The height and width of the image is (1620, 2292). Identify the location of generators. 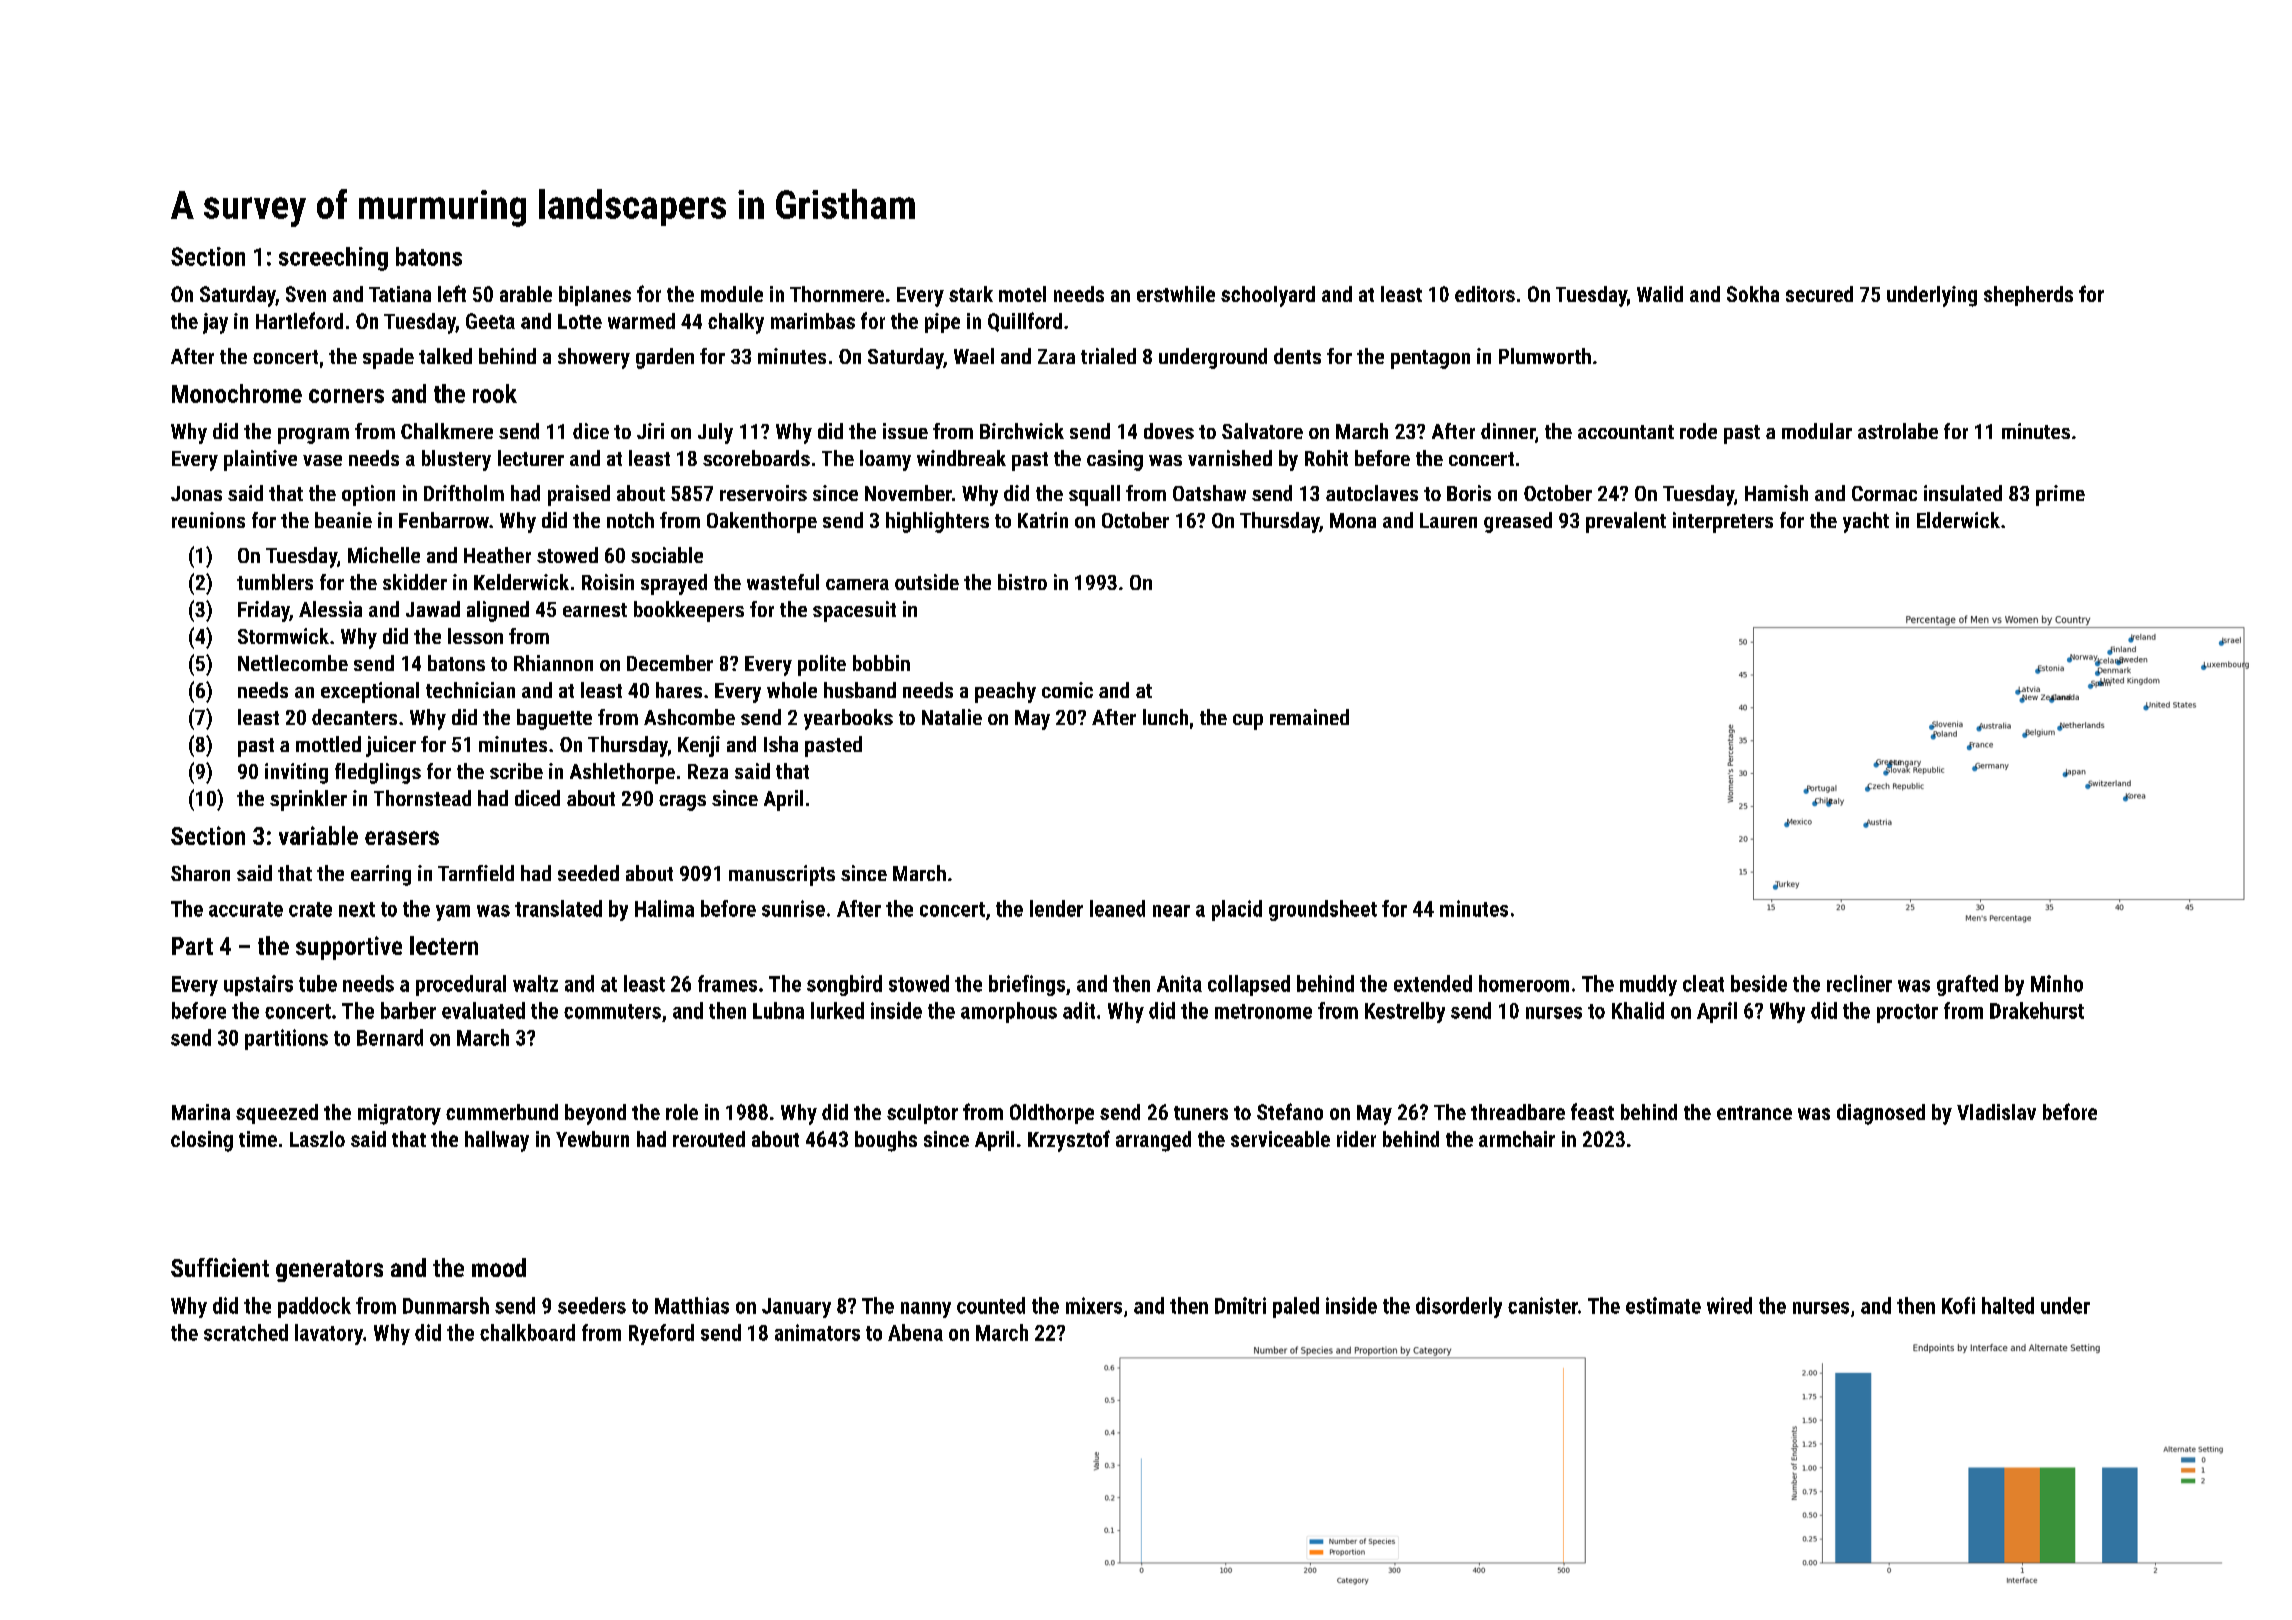
(329, 1271).
